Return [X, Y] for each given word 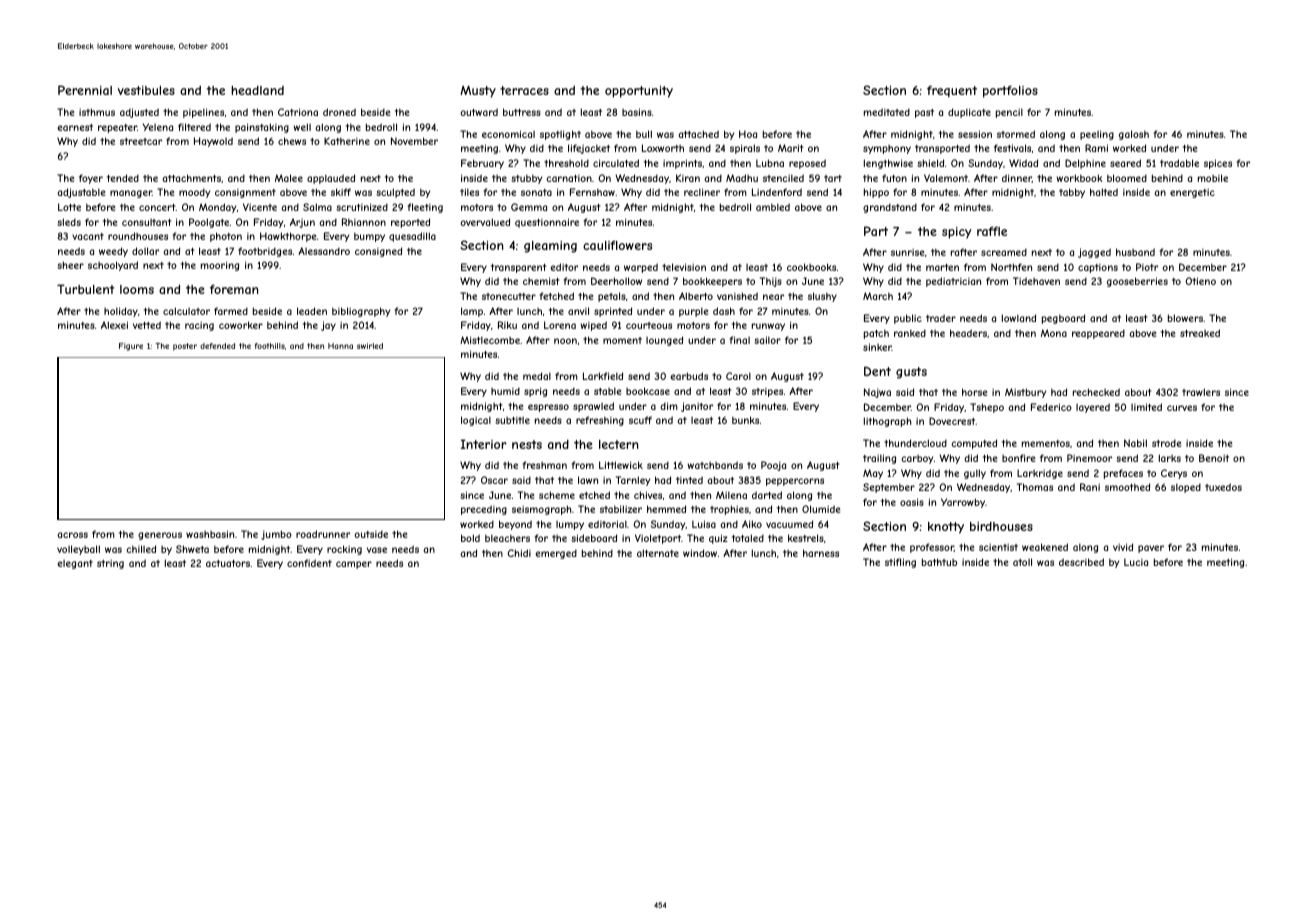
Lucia [1136, 562]
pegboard [1063, 319]
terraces [524, 90]
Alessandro [324, 251]
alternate [658, 553]
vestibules [146, 90]
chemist [541, 281]
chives [648, 495]
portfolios [1010, 91]
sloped [1186, 488]
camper [354, 565]
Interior [484, 444]
